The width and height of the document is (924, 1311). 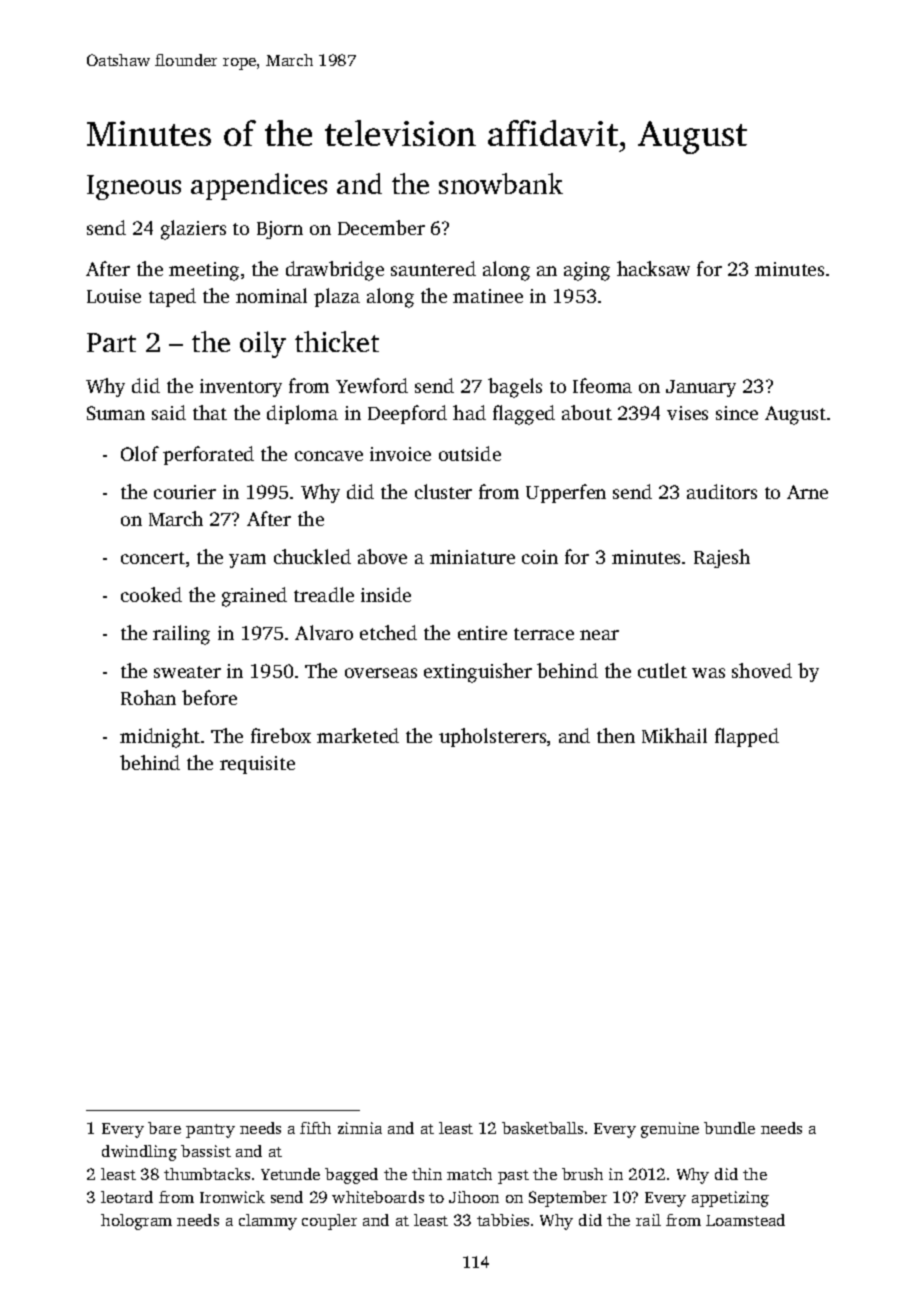 I want to click on Igneous, so click(x=134, y=187).
